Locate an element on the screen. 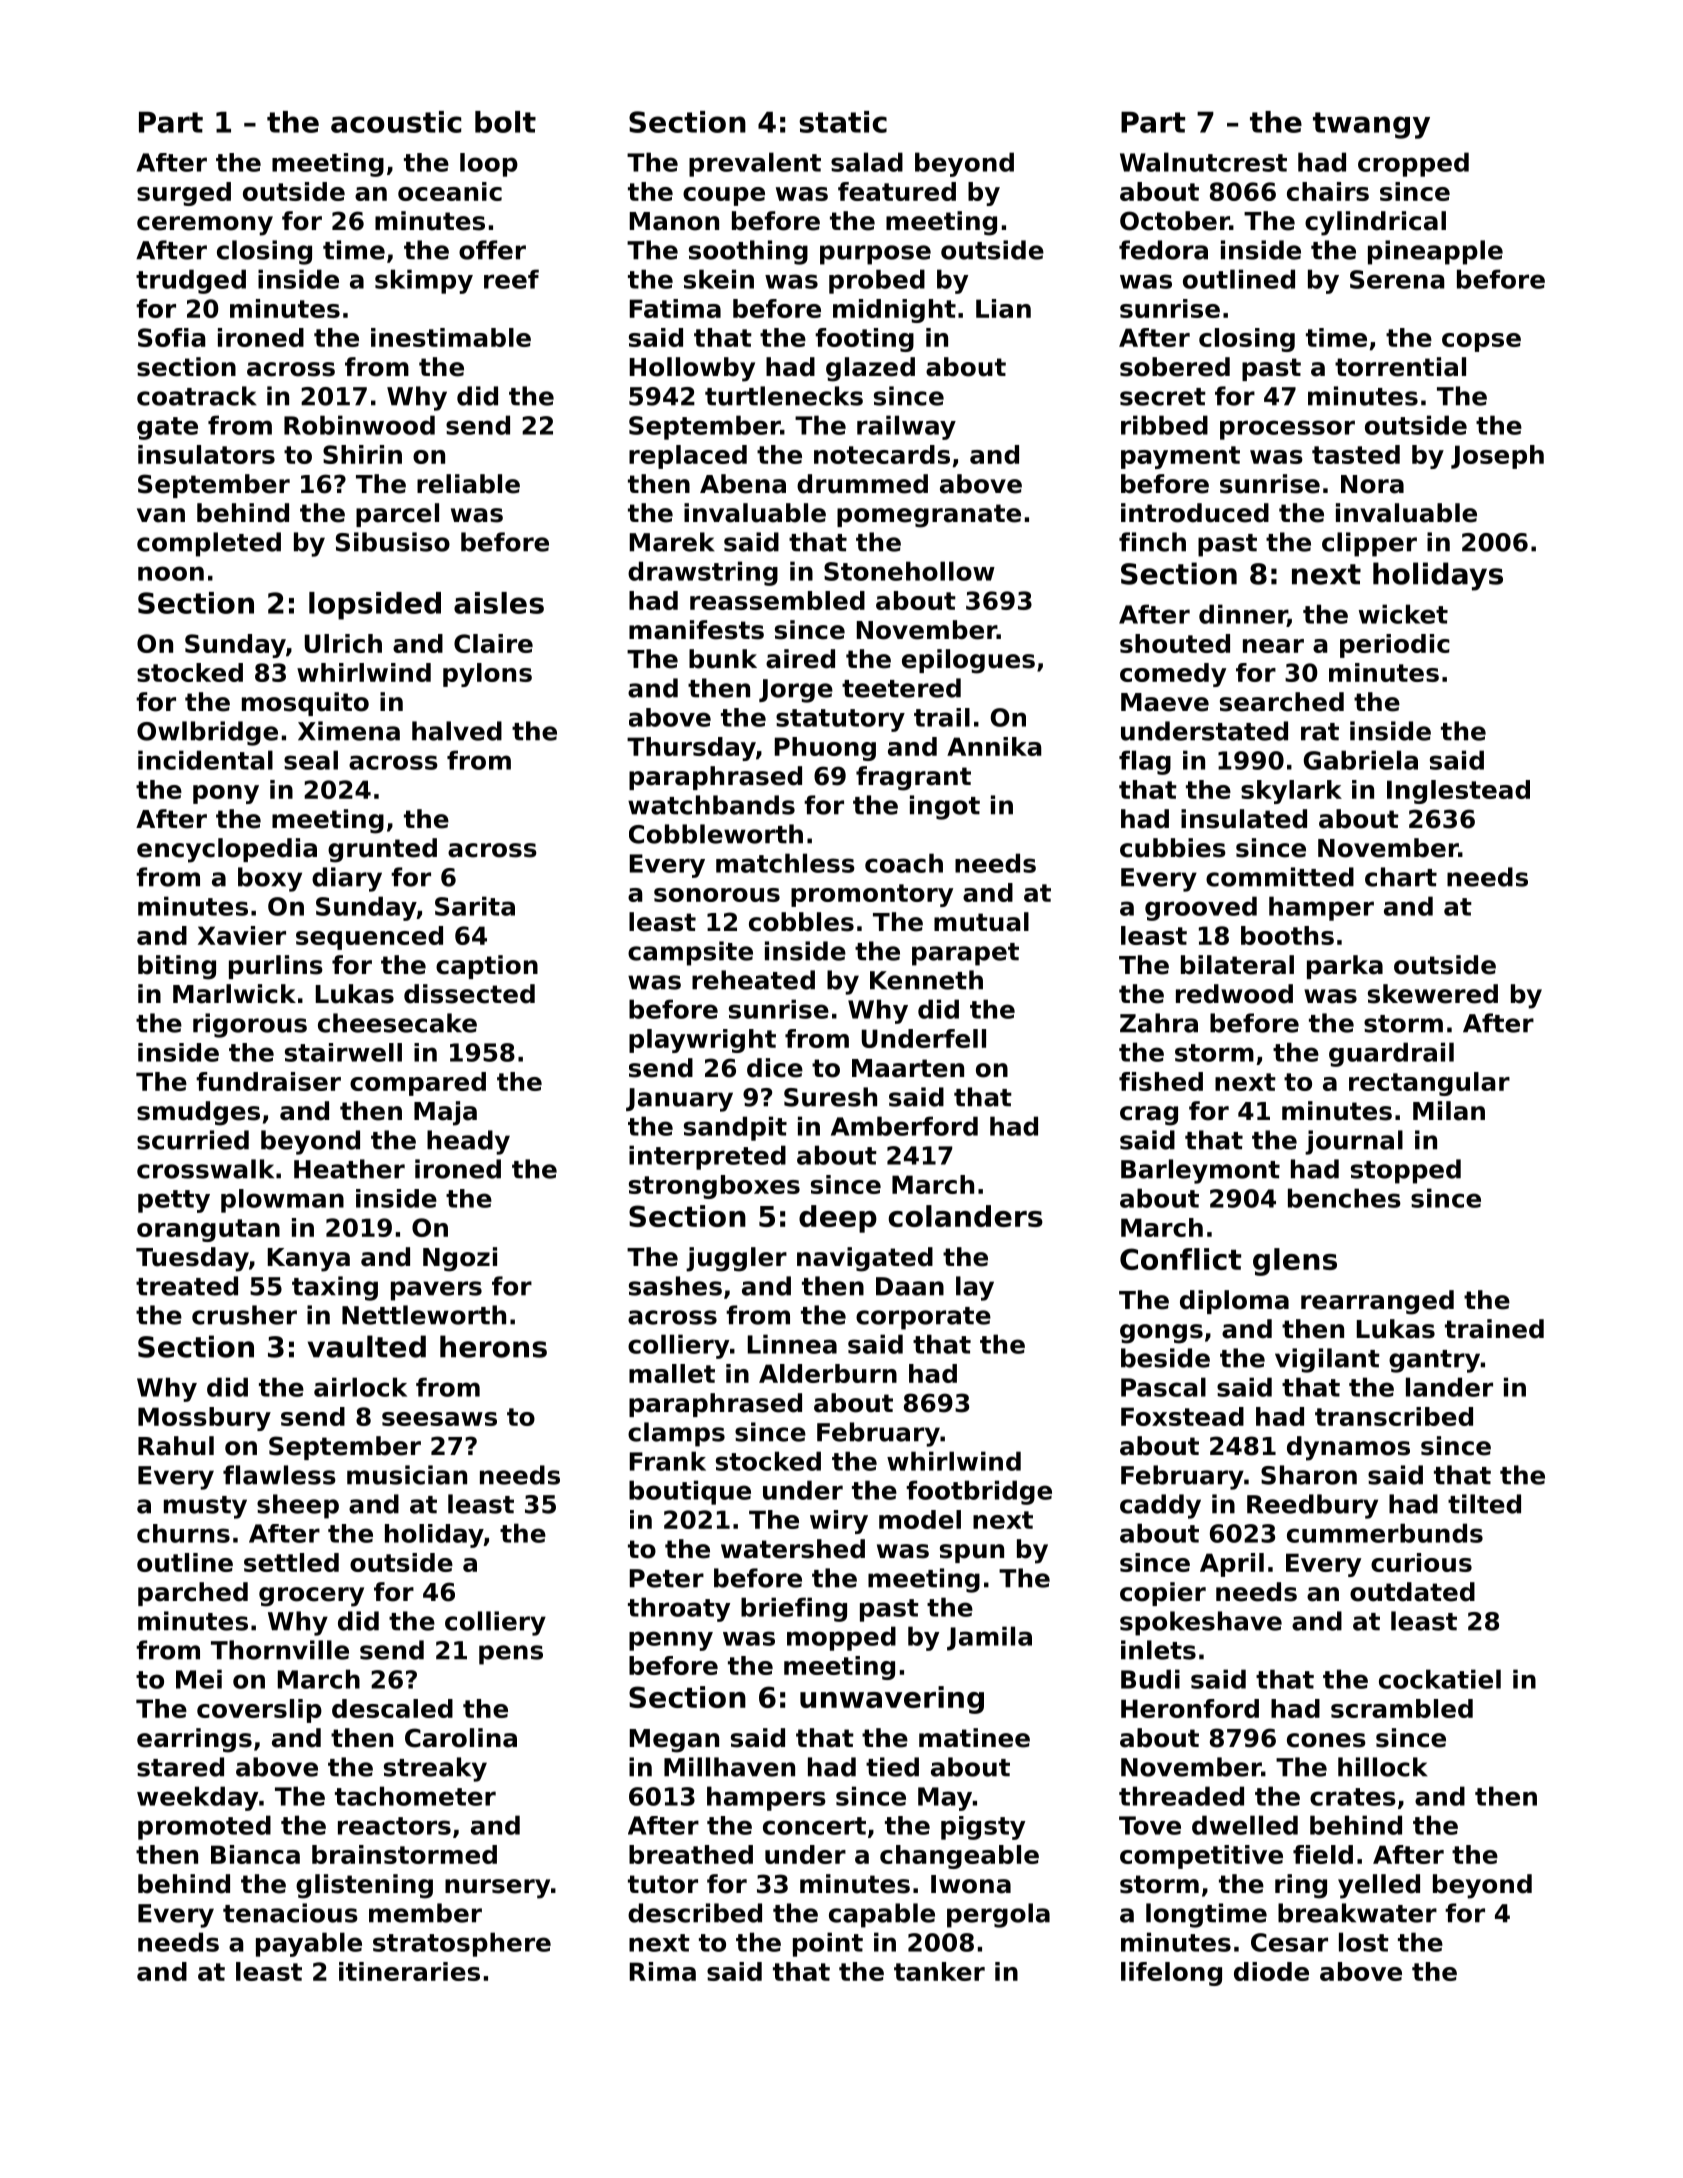 Image resolution: width=1683 pixels, height=2178 pixels. twangy is located at coordinates (1371, 125).
